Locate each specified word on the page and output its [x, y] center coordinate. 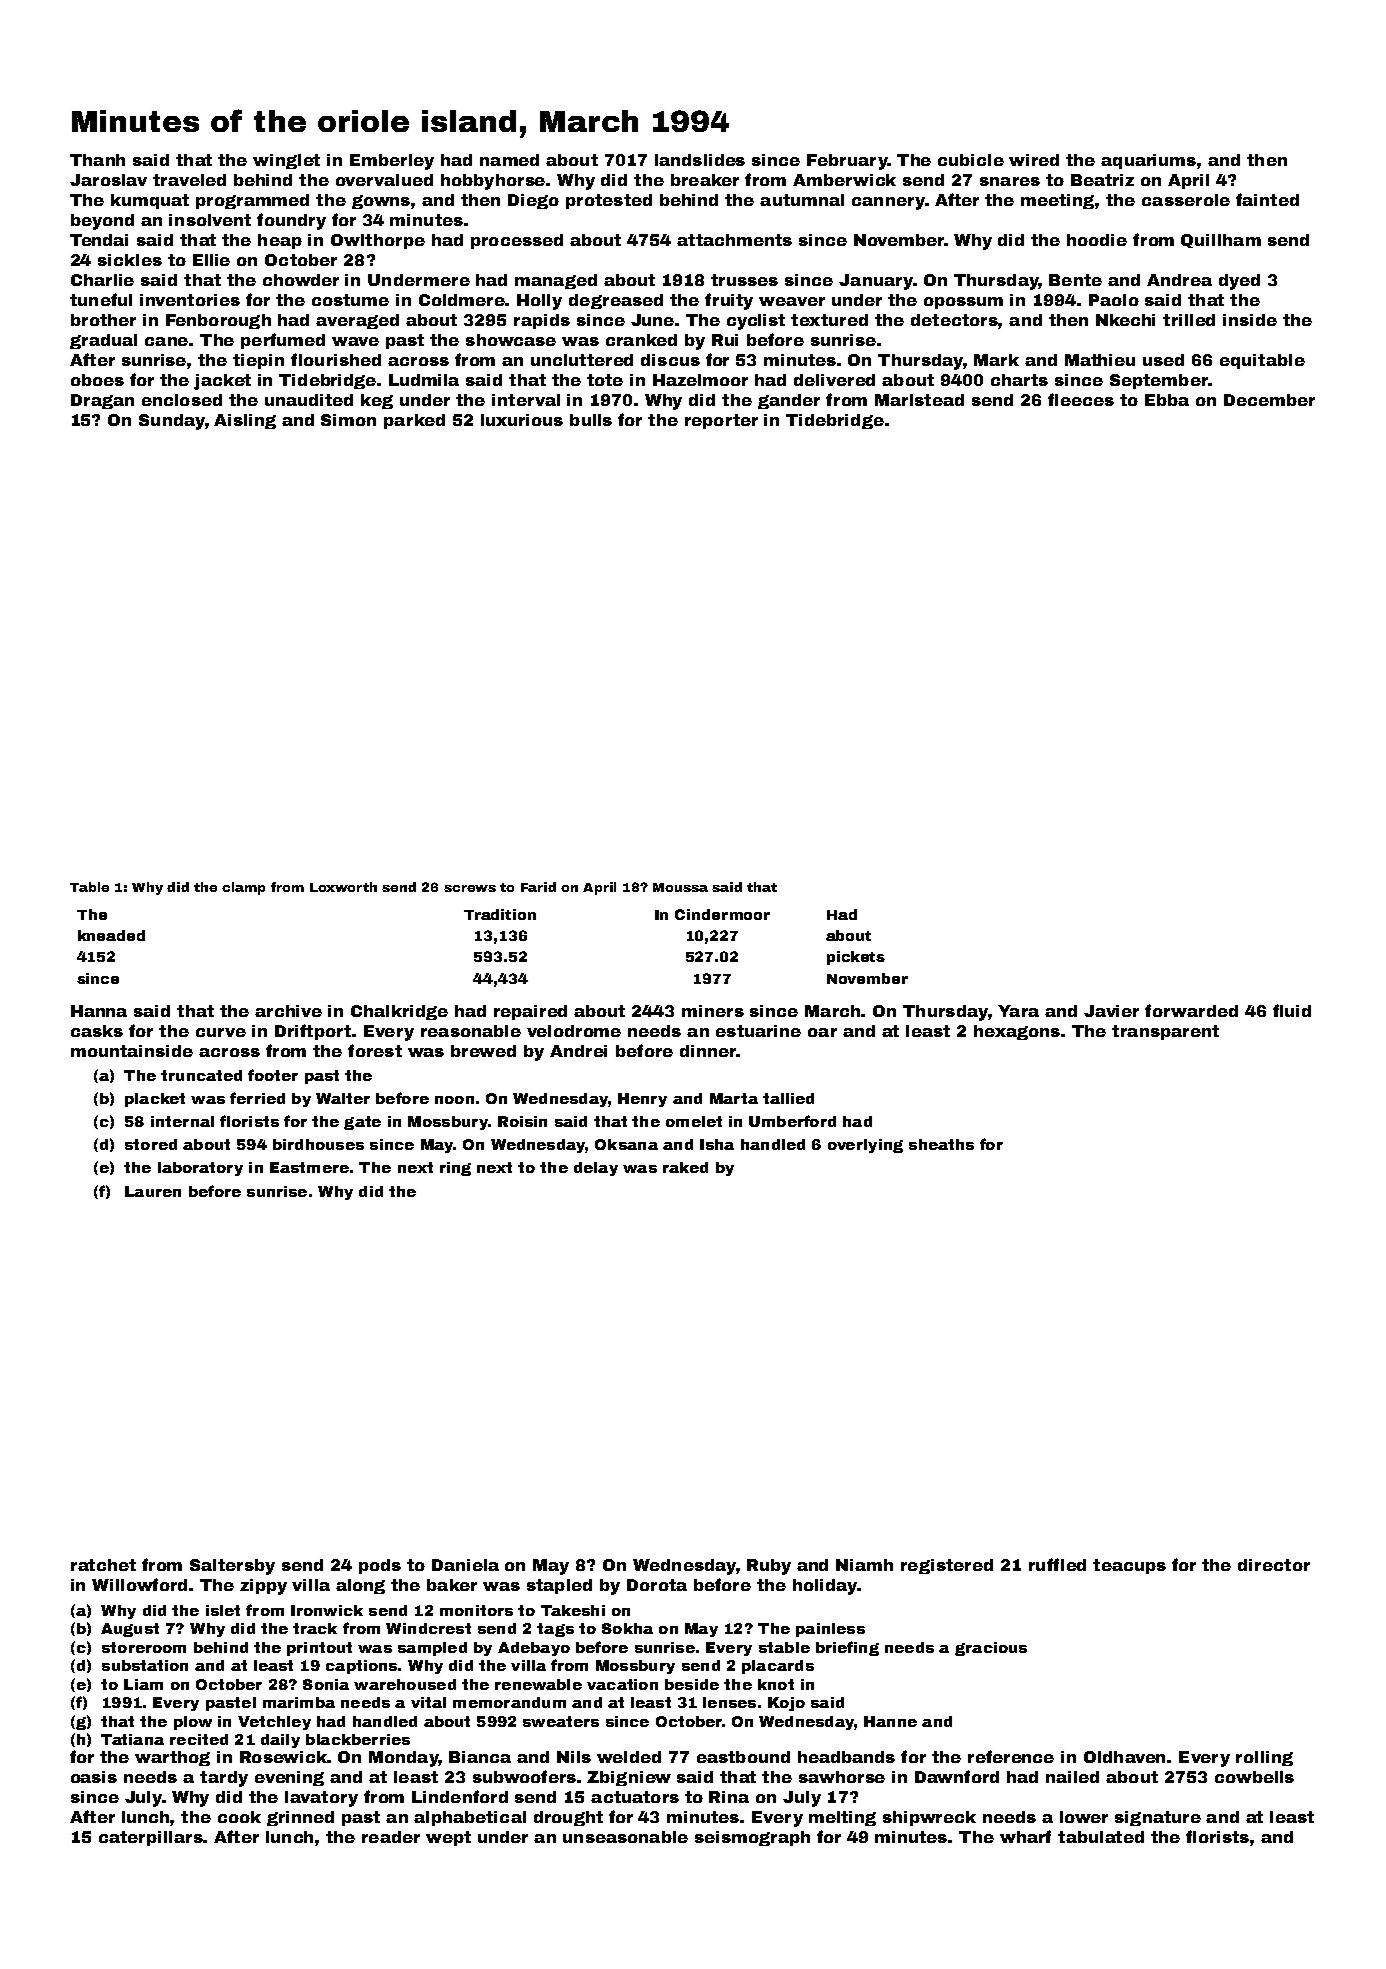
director [1274, 1565]
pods [380, 1566]
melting [842, 1818]
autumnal [802, 200]
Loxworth [343, 887]
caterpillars [151, 1838]
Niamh [864, 1565]
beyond [102, 222]
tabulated [1101, 1837]
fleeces [1081, 399]
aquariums [1148, 161]
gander [789, 401]
